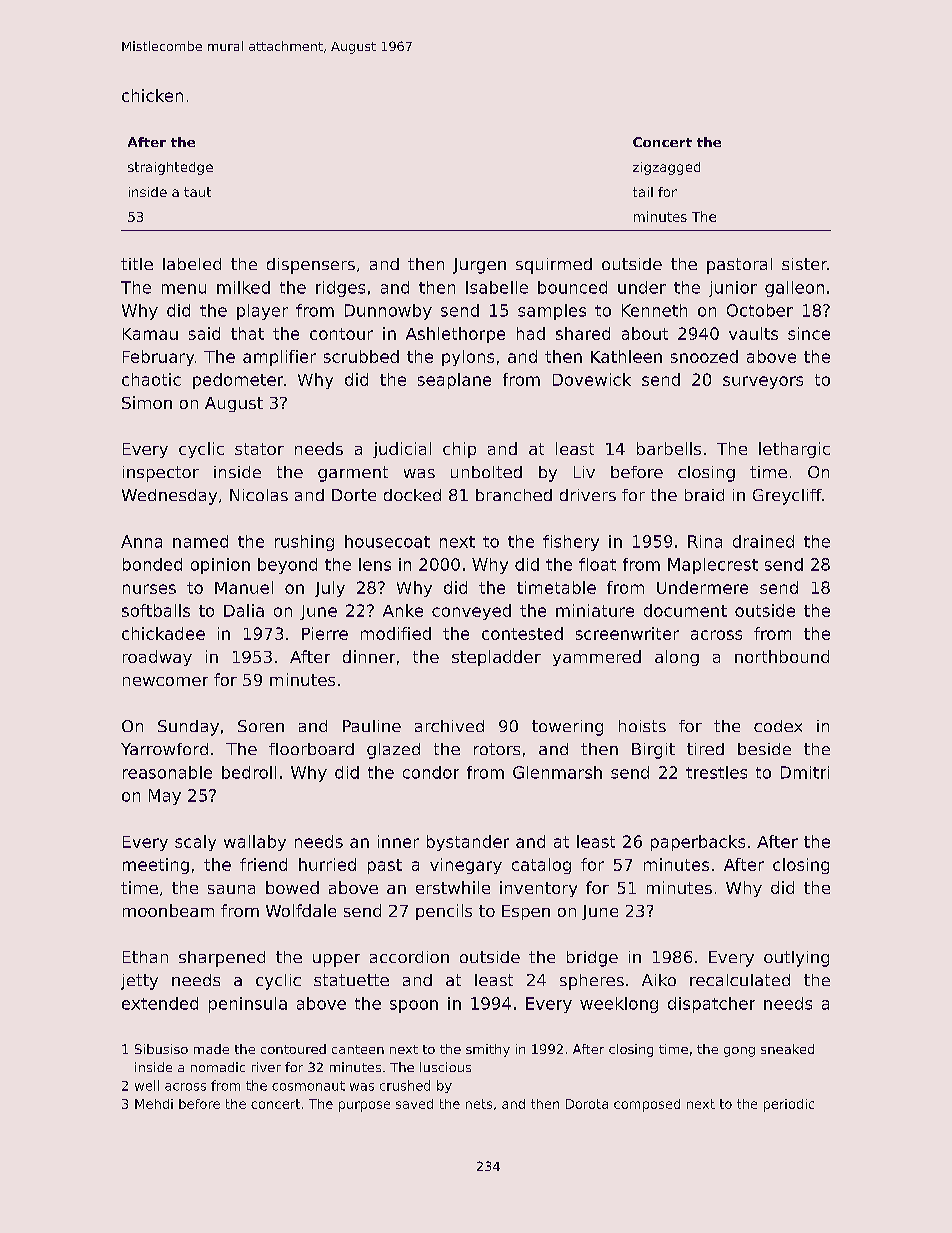  What do you see at coordinates (587, 1104) in the screenshot?
I see `Dorota` at bounding box center [587, 1104].
